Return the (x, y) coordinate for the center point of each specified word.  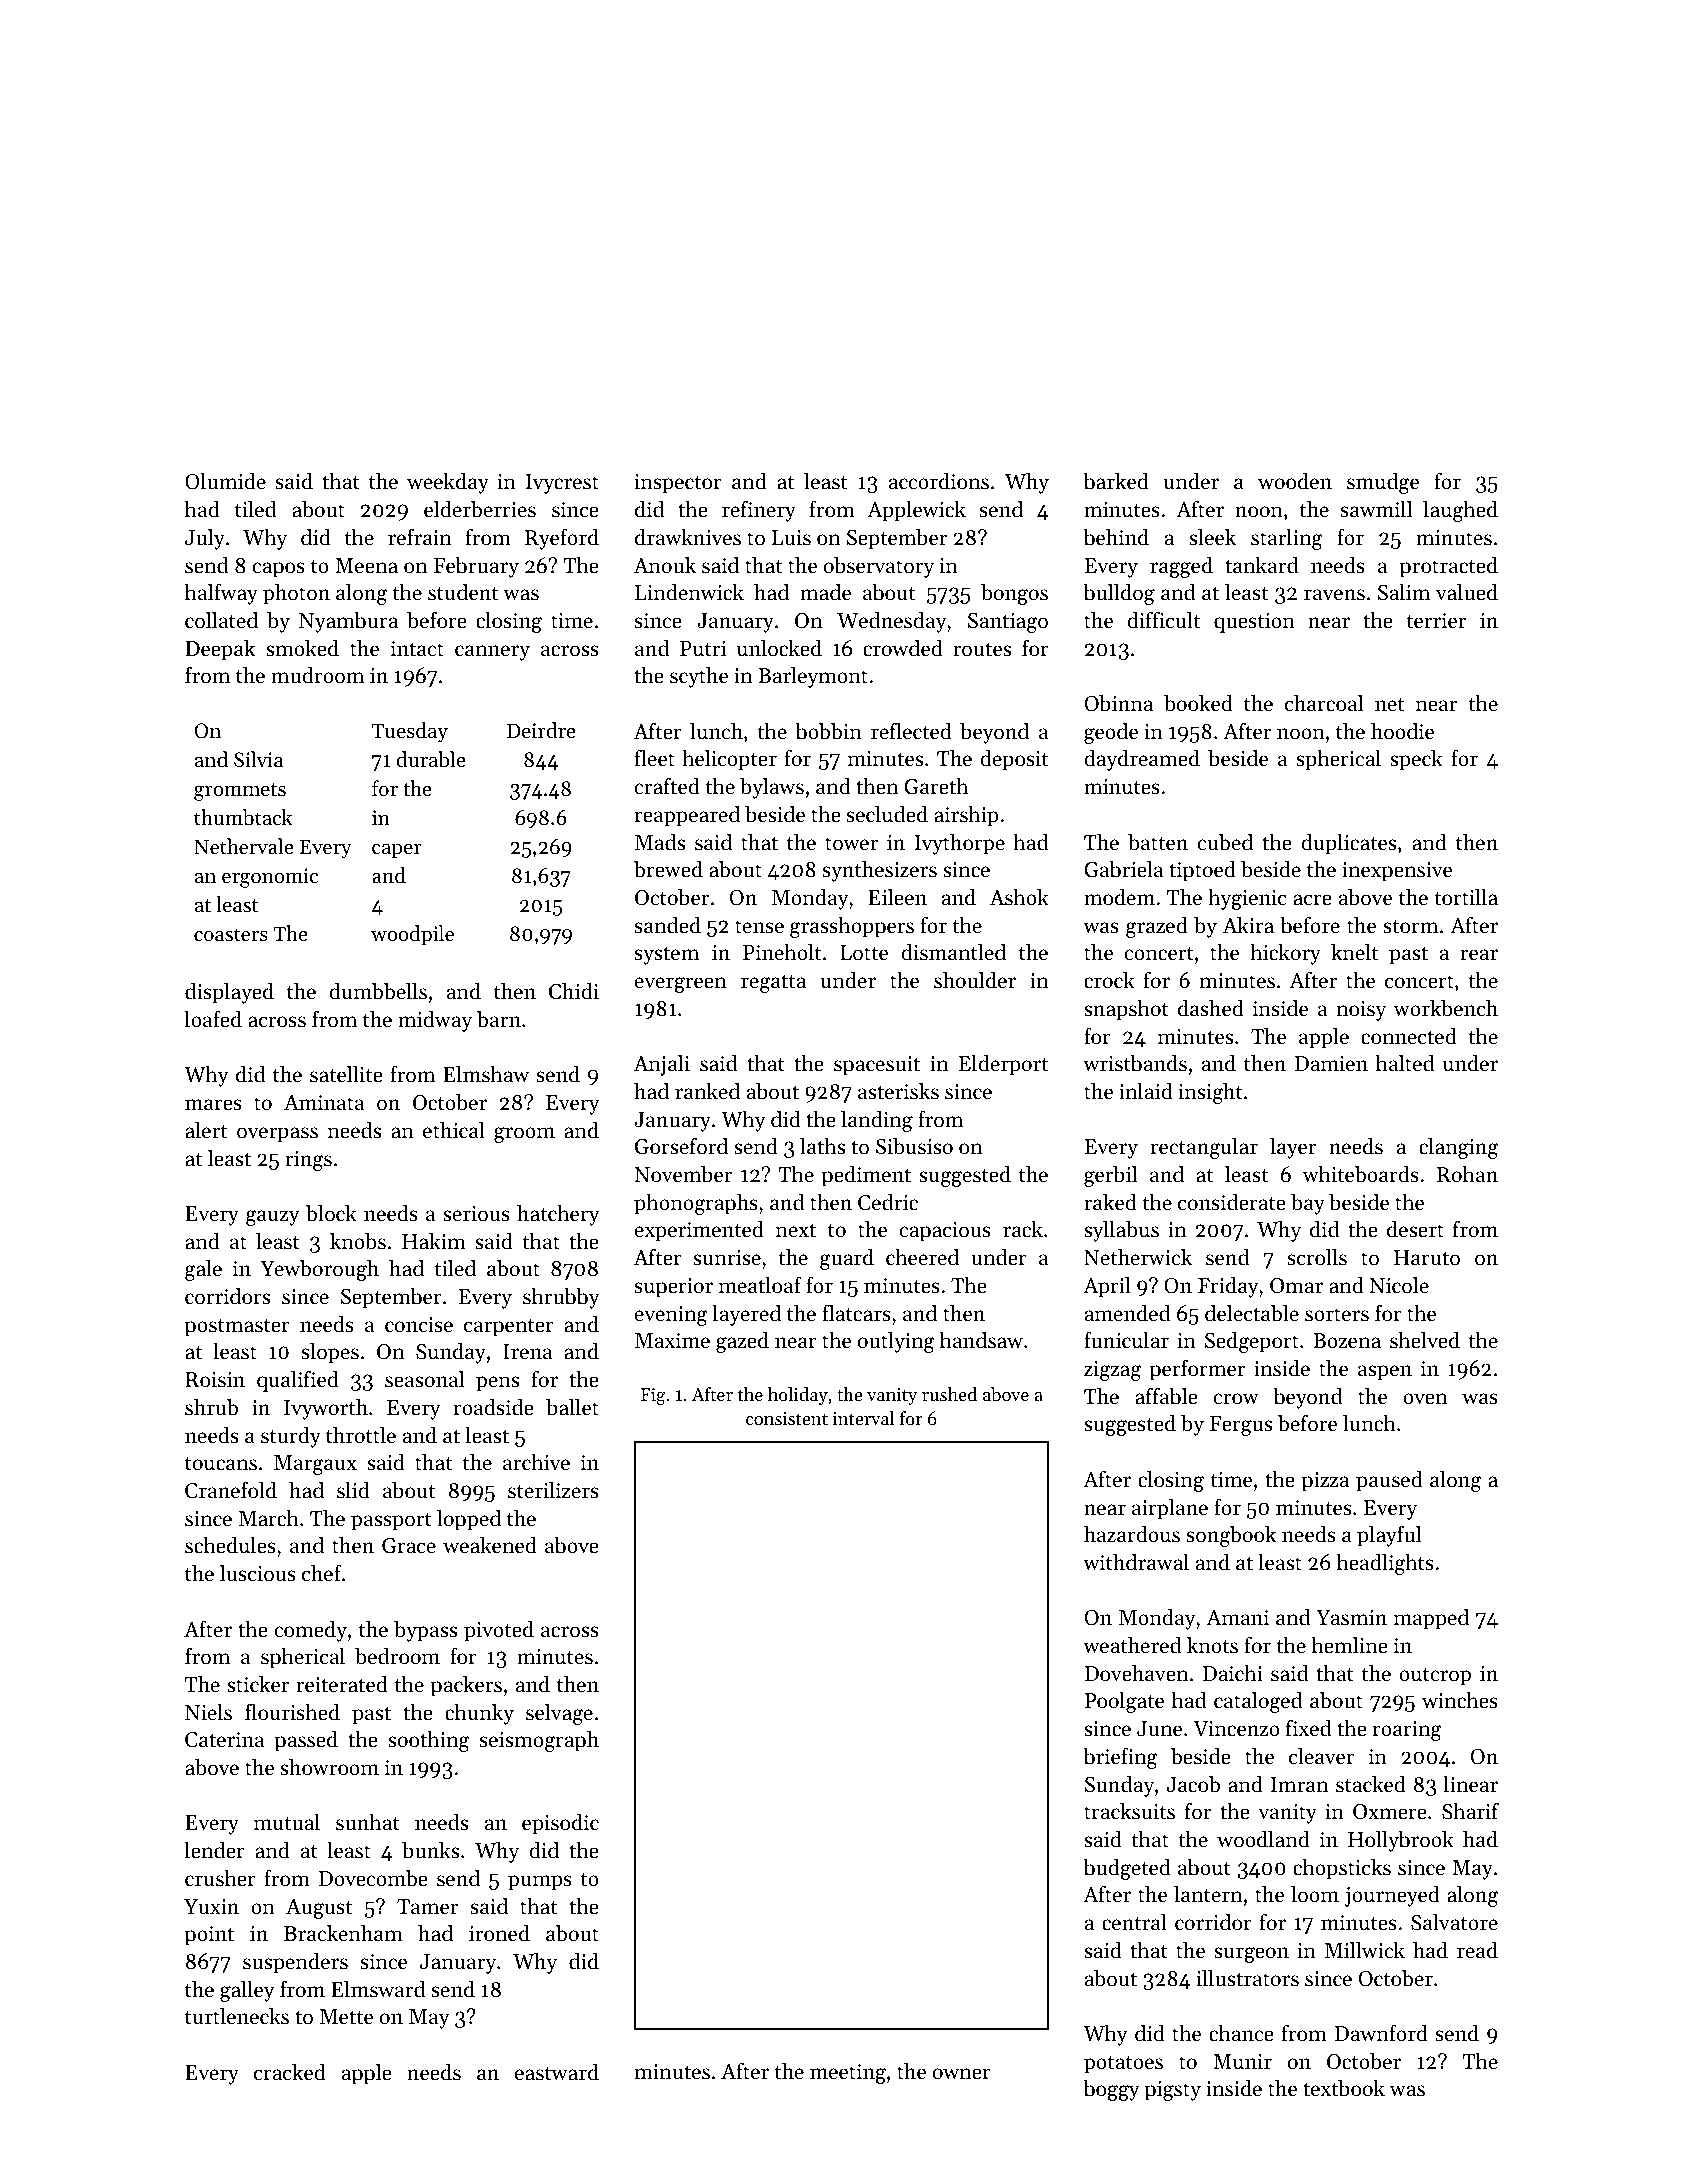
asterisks (898, 1091)
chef (322, 1573)
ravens (1334, 595)
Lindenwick (689, 592)
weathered (1132, 1645)
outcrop (1435, 1677)
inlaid (1146, 1091)
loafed (213, 1019)
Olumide (225, 481)
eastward (557, 2072)
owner (962, 2074)
